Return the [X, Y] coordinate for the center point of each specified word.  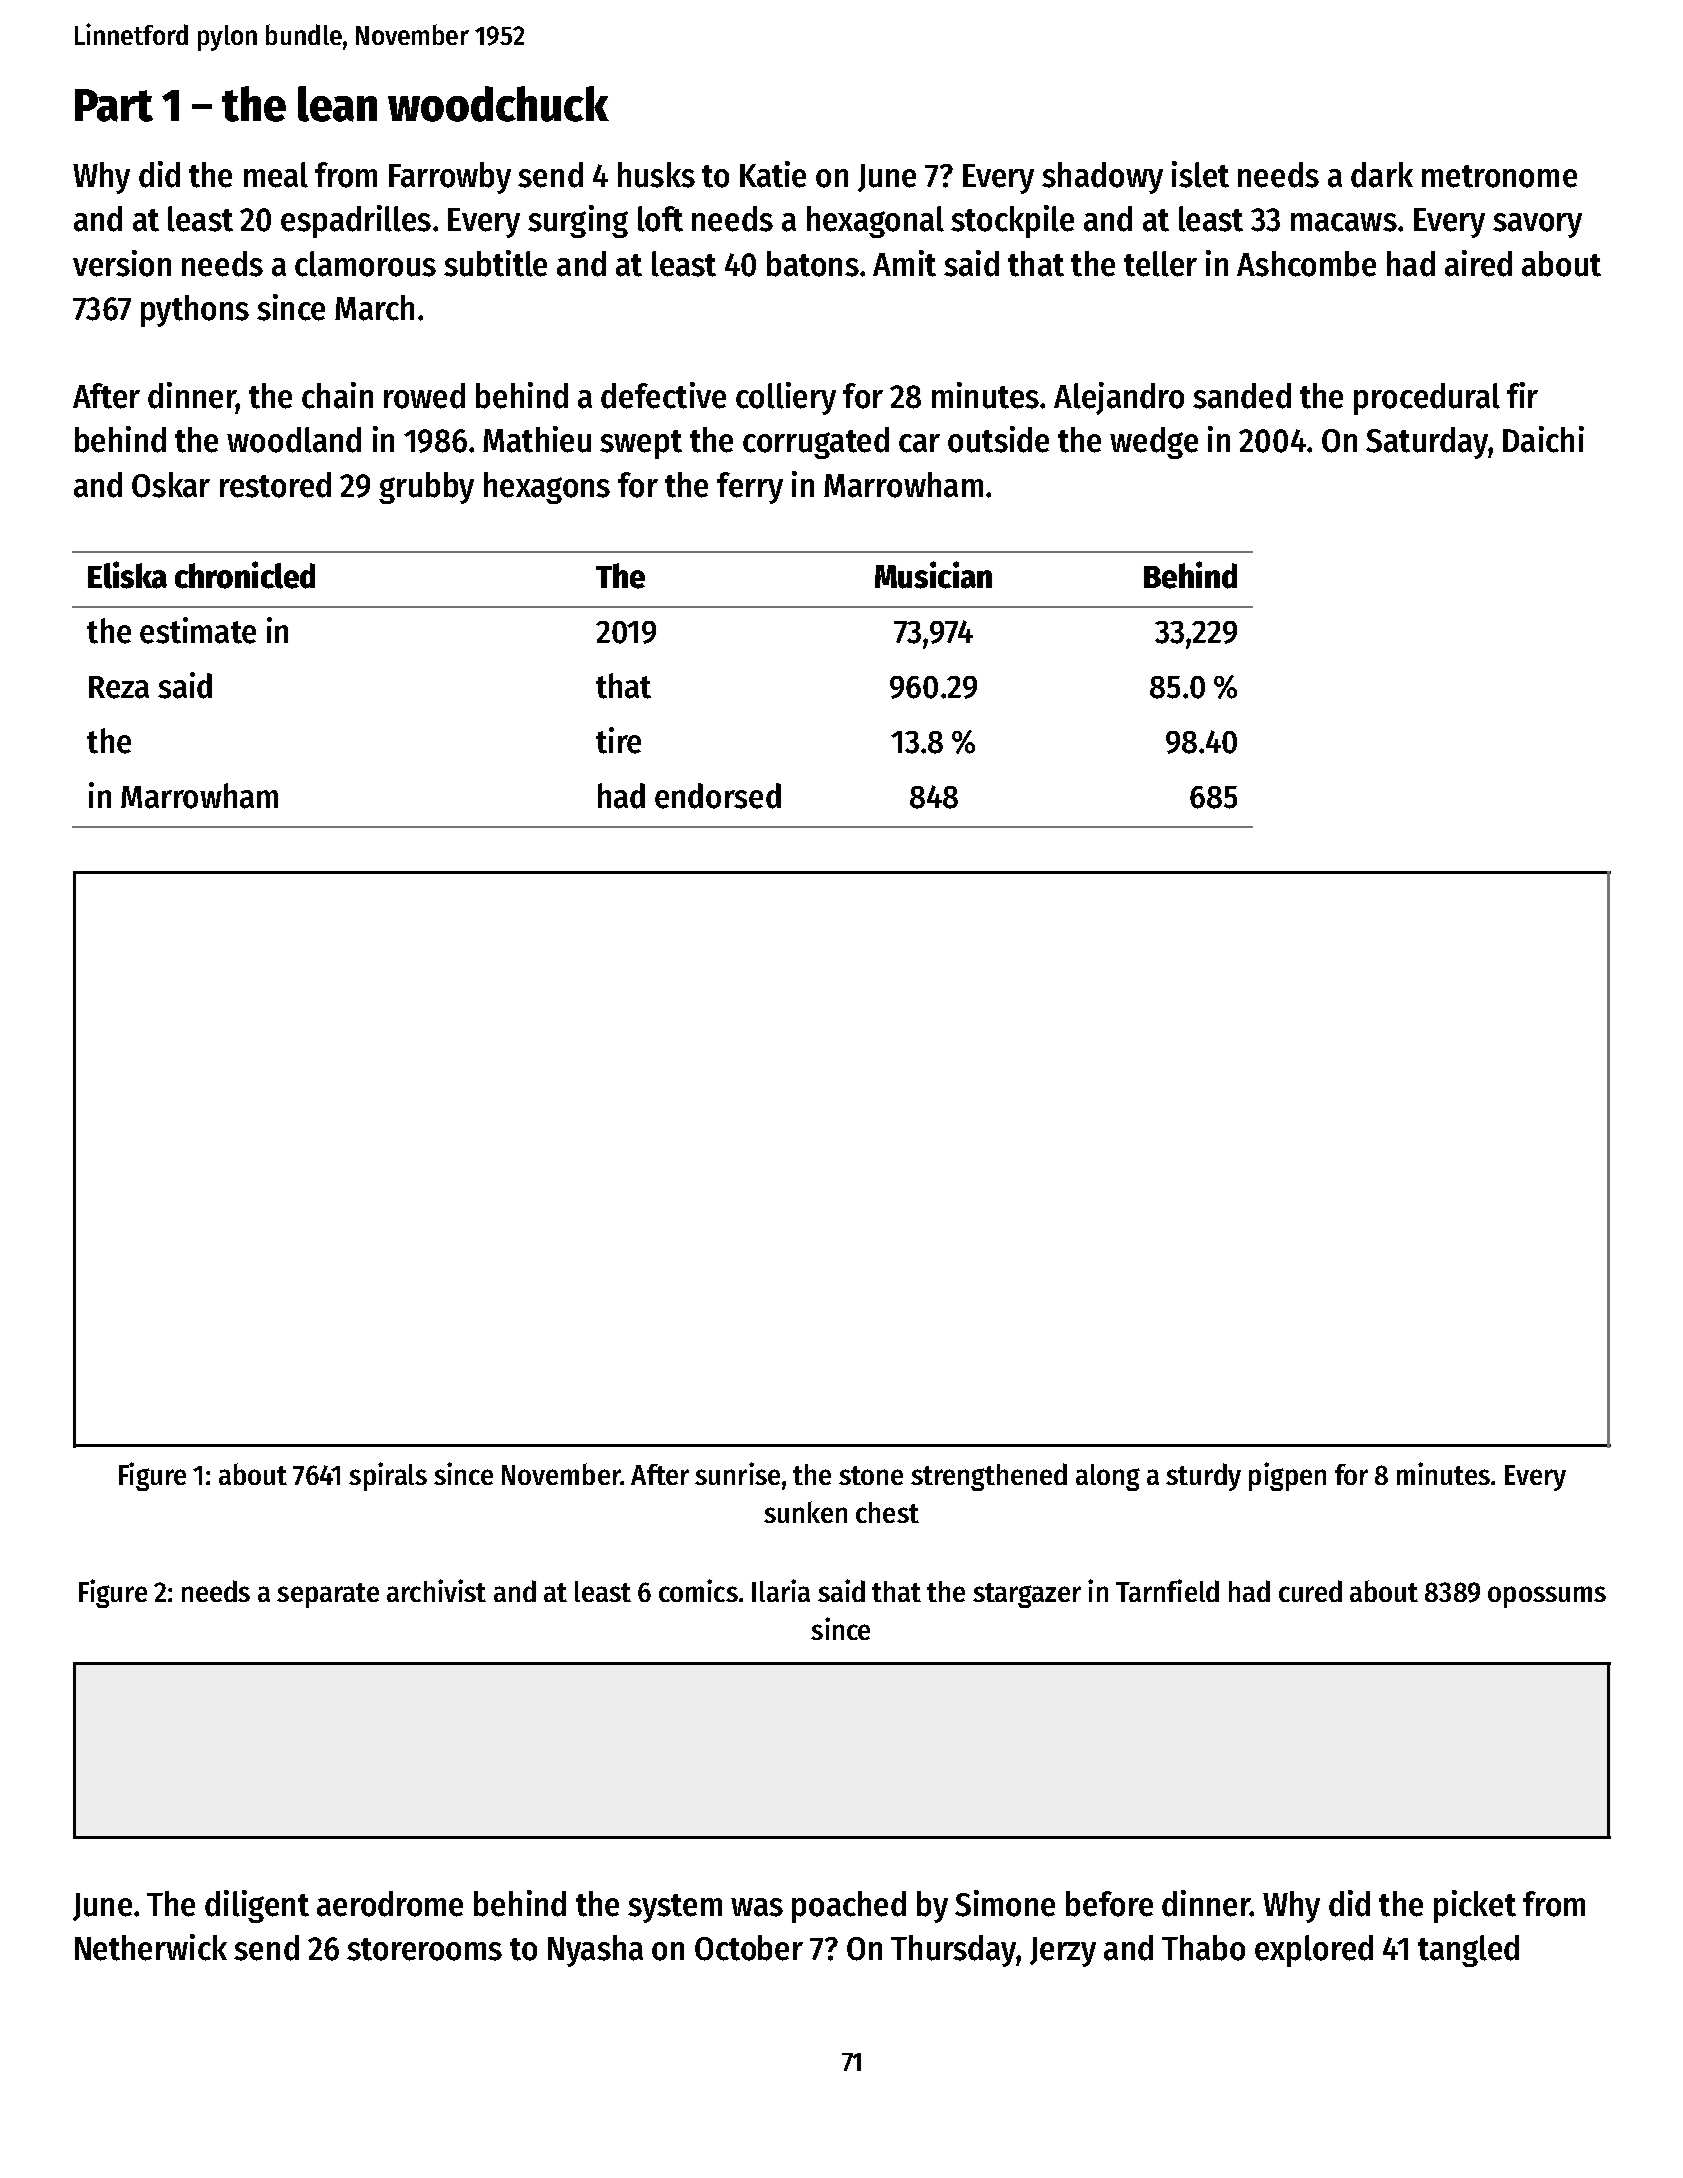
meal [276, 175]
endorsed [718, 796]
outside [998, 439]
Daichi [1543, 439]
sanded [1242, 396]
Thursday [953, 1951]
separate [328, 1595]
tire [618, 740]
